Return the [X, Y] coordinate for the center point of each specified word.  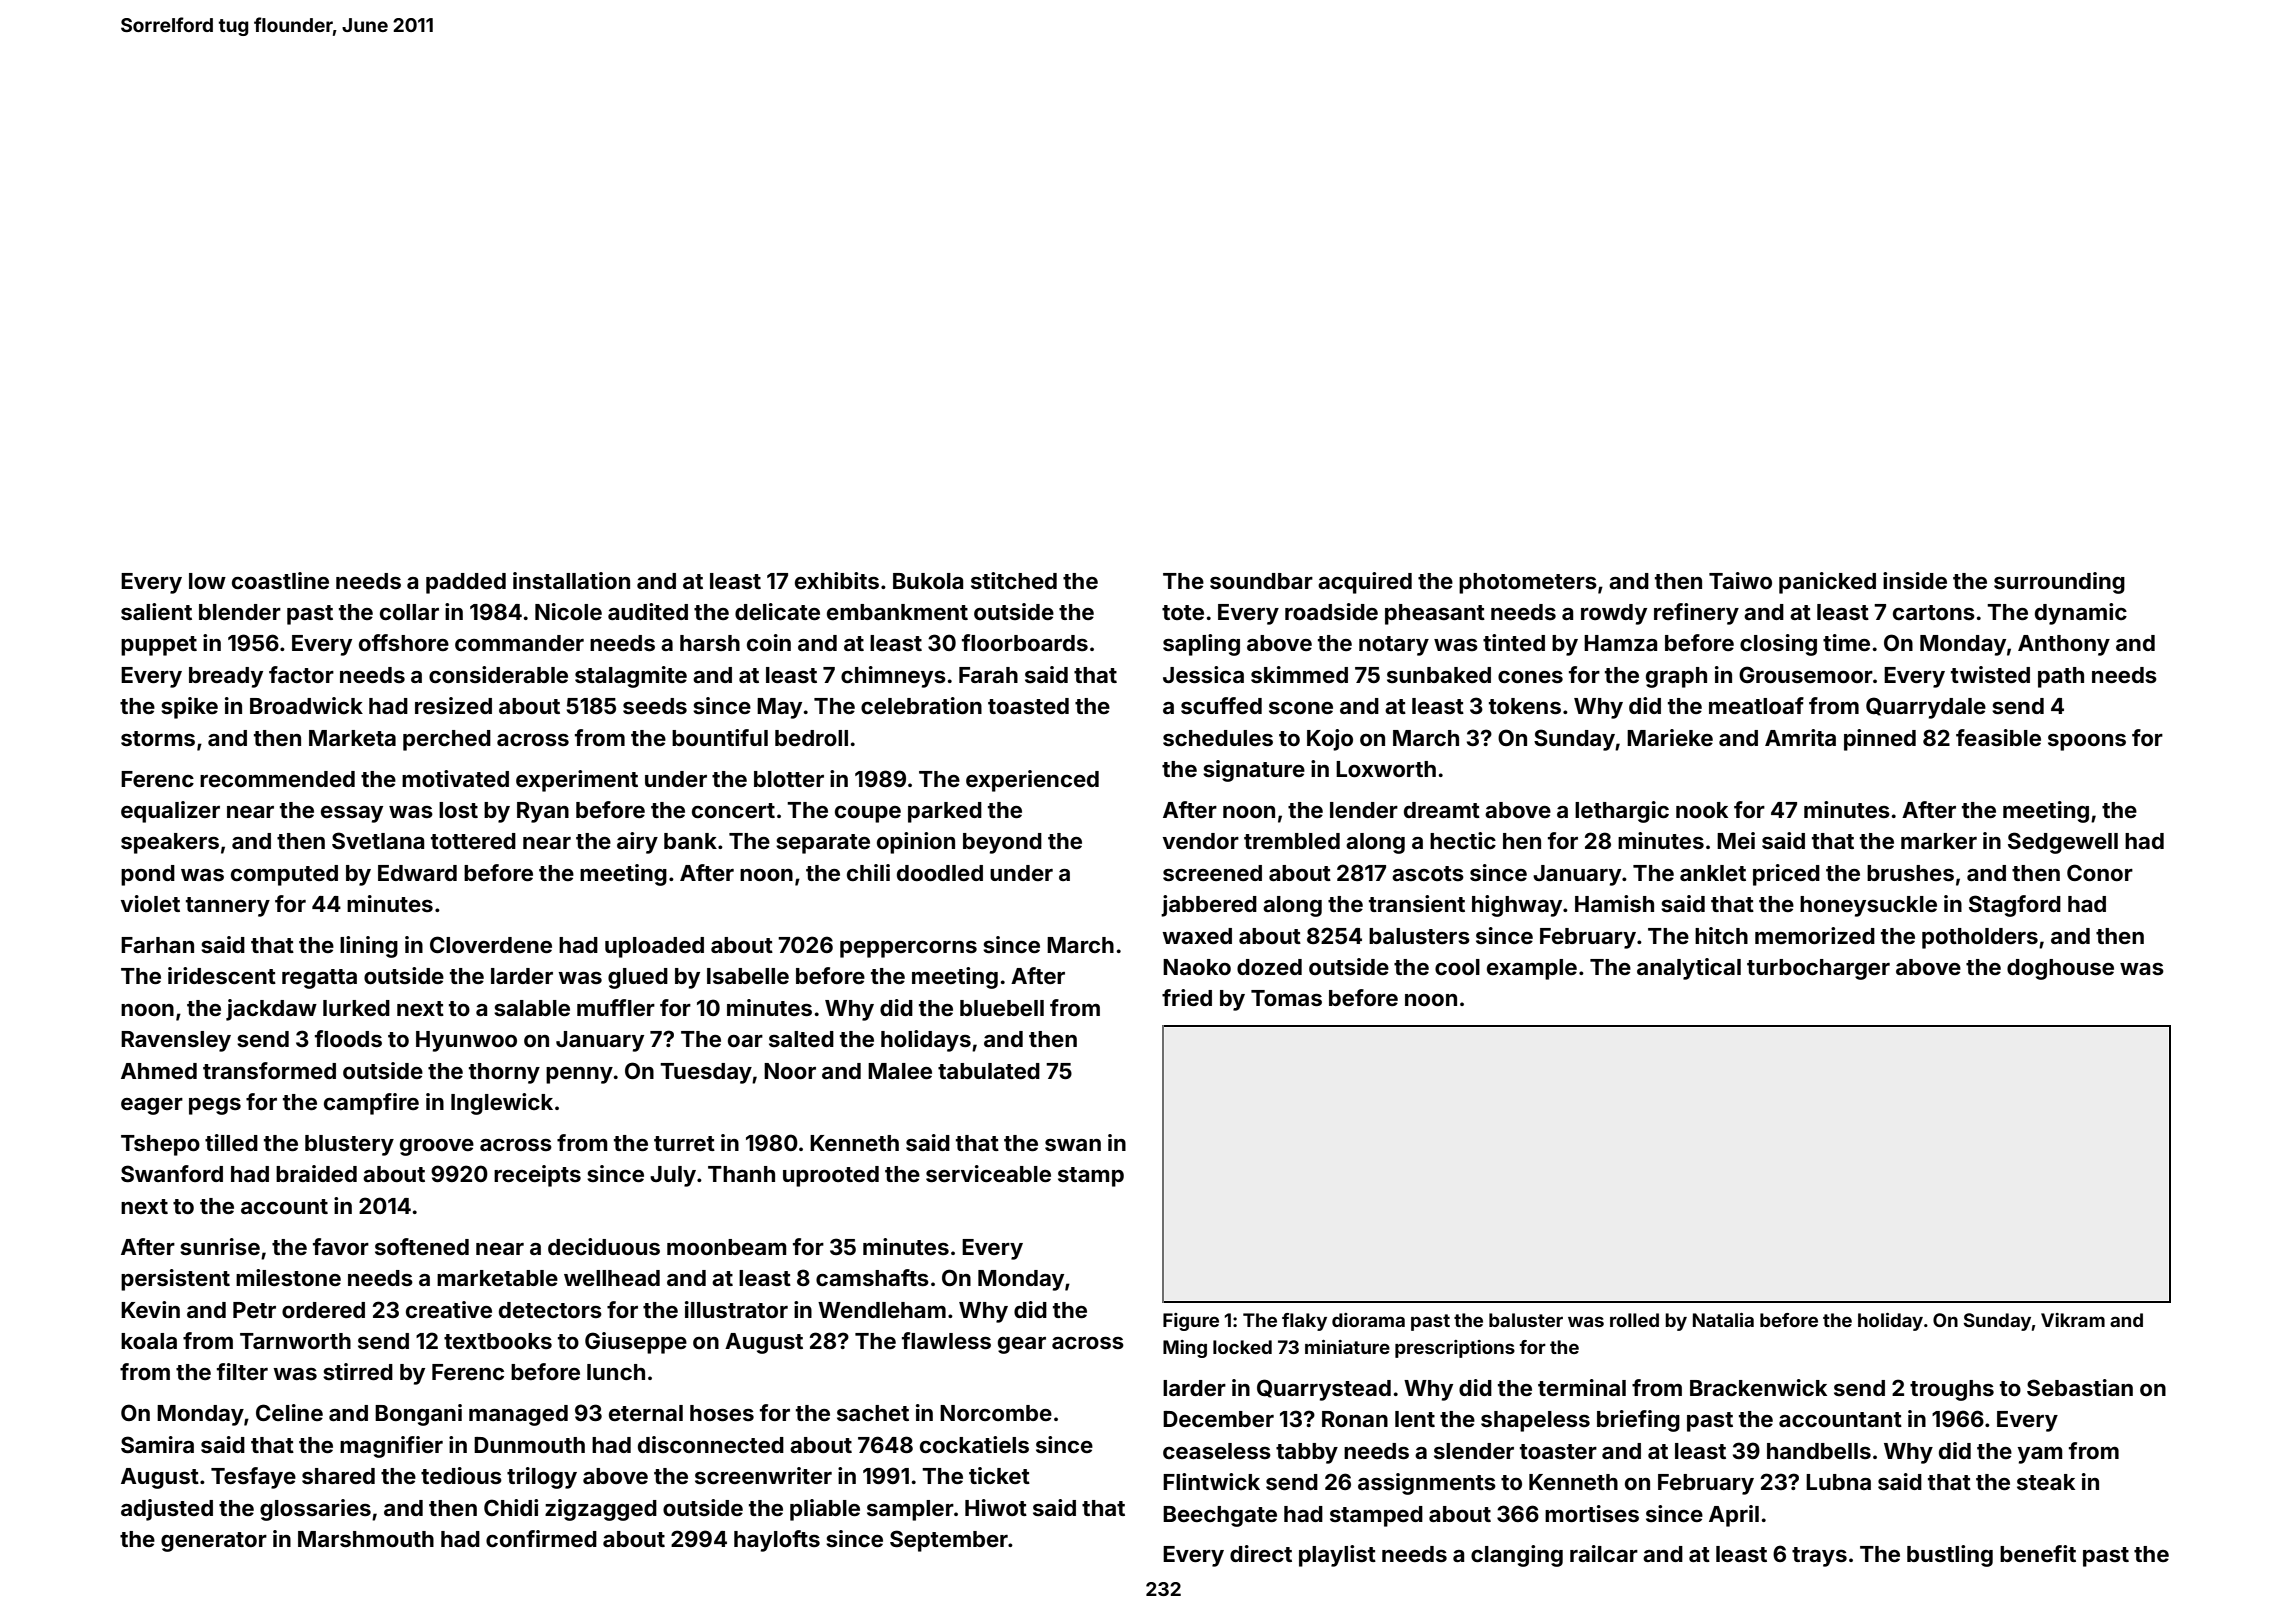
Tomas [1286, 998]
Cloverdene [491, 944]
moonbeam [726, 1247]
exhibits [837, 581]
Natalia [1723, 1320]
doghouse [2060, 969]
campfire [371, 1104]
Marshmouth [366, 1539]
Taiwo [1740, 580]
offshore [404, 642]
